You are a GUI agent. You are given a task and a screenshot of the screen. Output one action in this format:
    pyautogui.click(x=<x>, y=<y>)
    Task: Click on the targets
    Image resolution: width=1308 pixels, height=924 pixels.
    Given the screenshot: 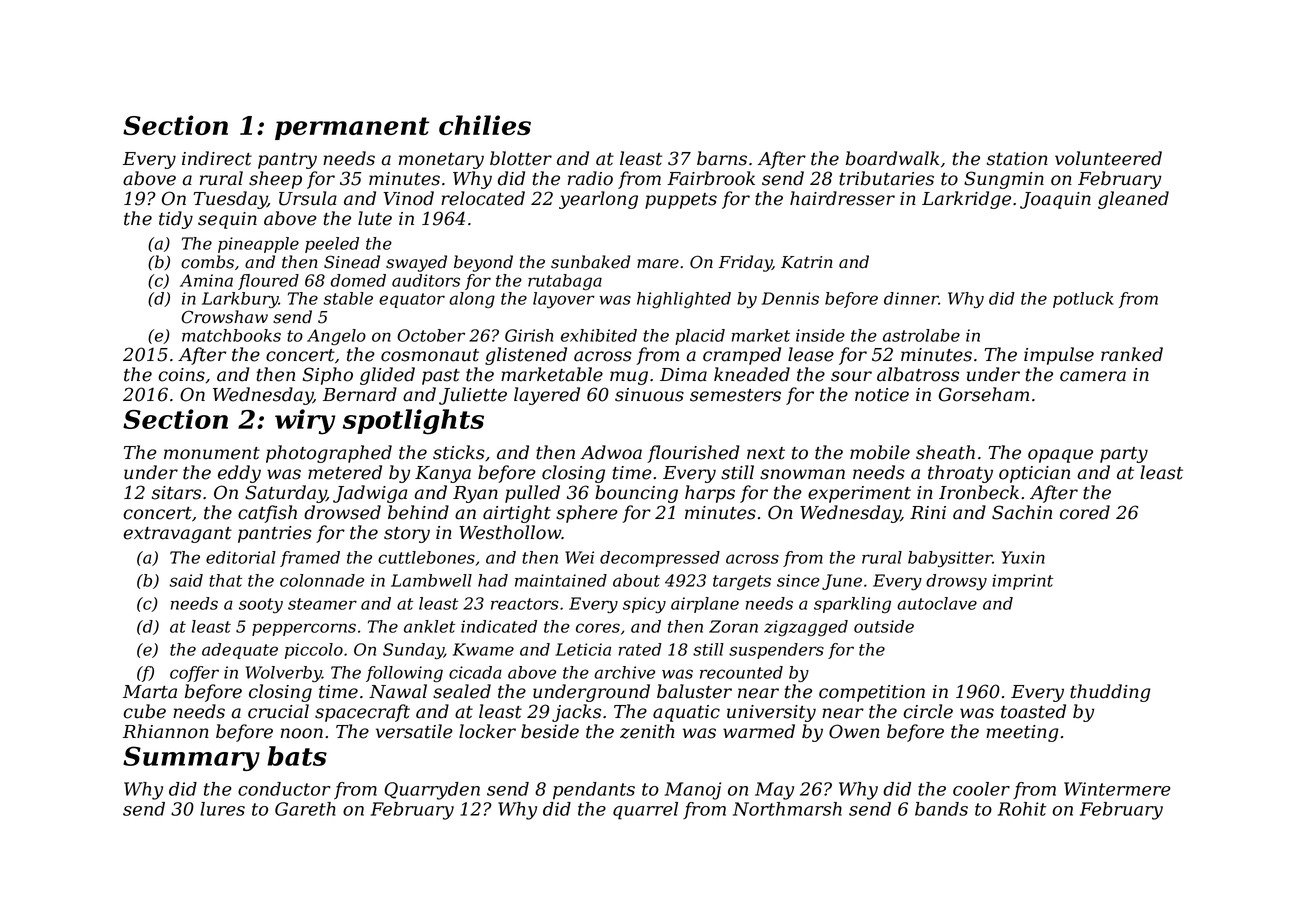 What is the action you would take?
    pyautogui.click(x=742, y=582)
